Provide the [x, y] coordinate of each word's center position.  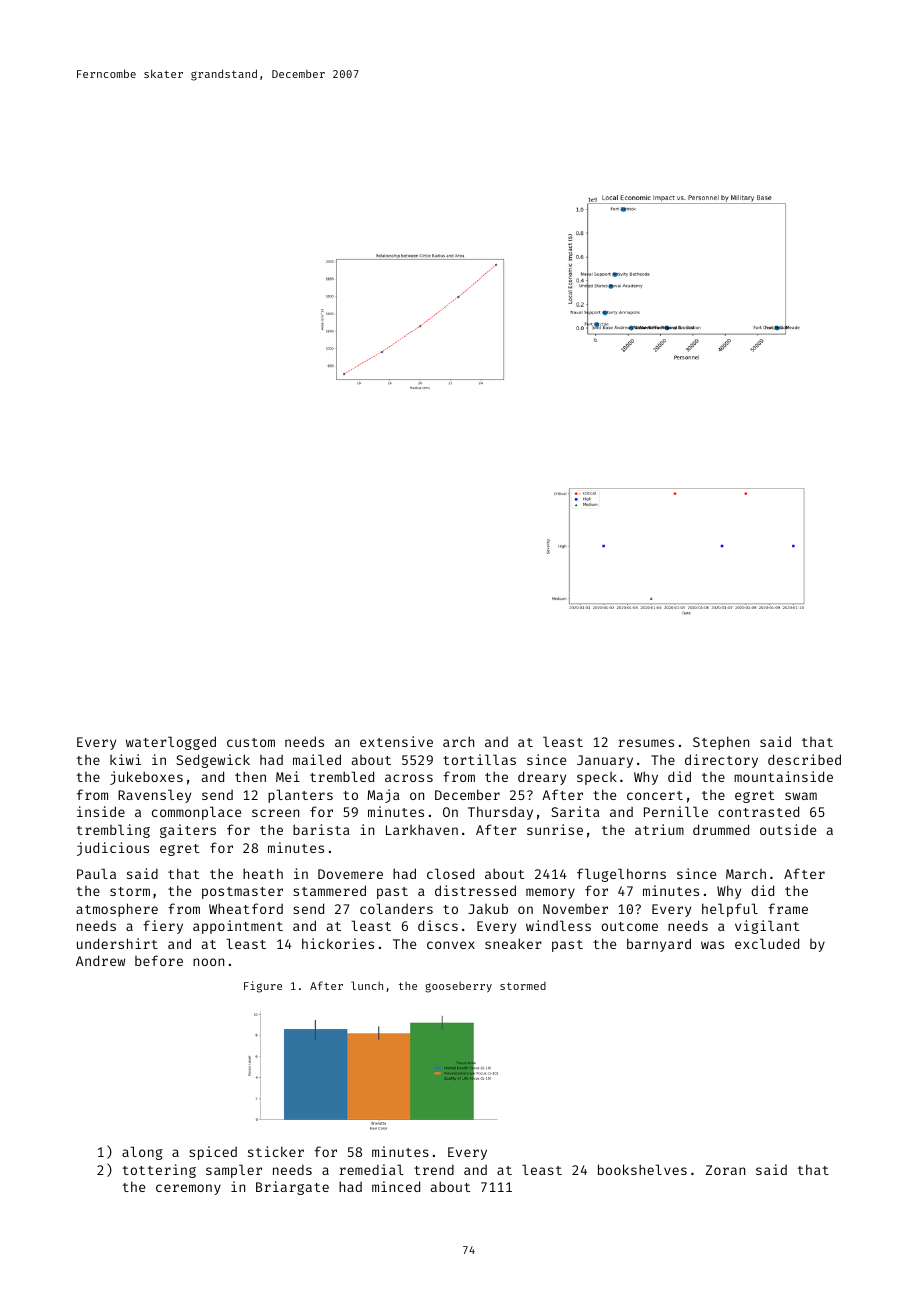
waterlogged [171, 743]
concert [655, 795]
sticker [276, 1151]
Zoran [725, 1170]
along [142, 1153]
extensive [396, 741]
